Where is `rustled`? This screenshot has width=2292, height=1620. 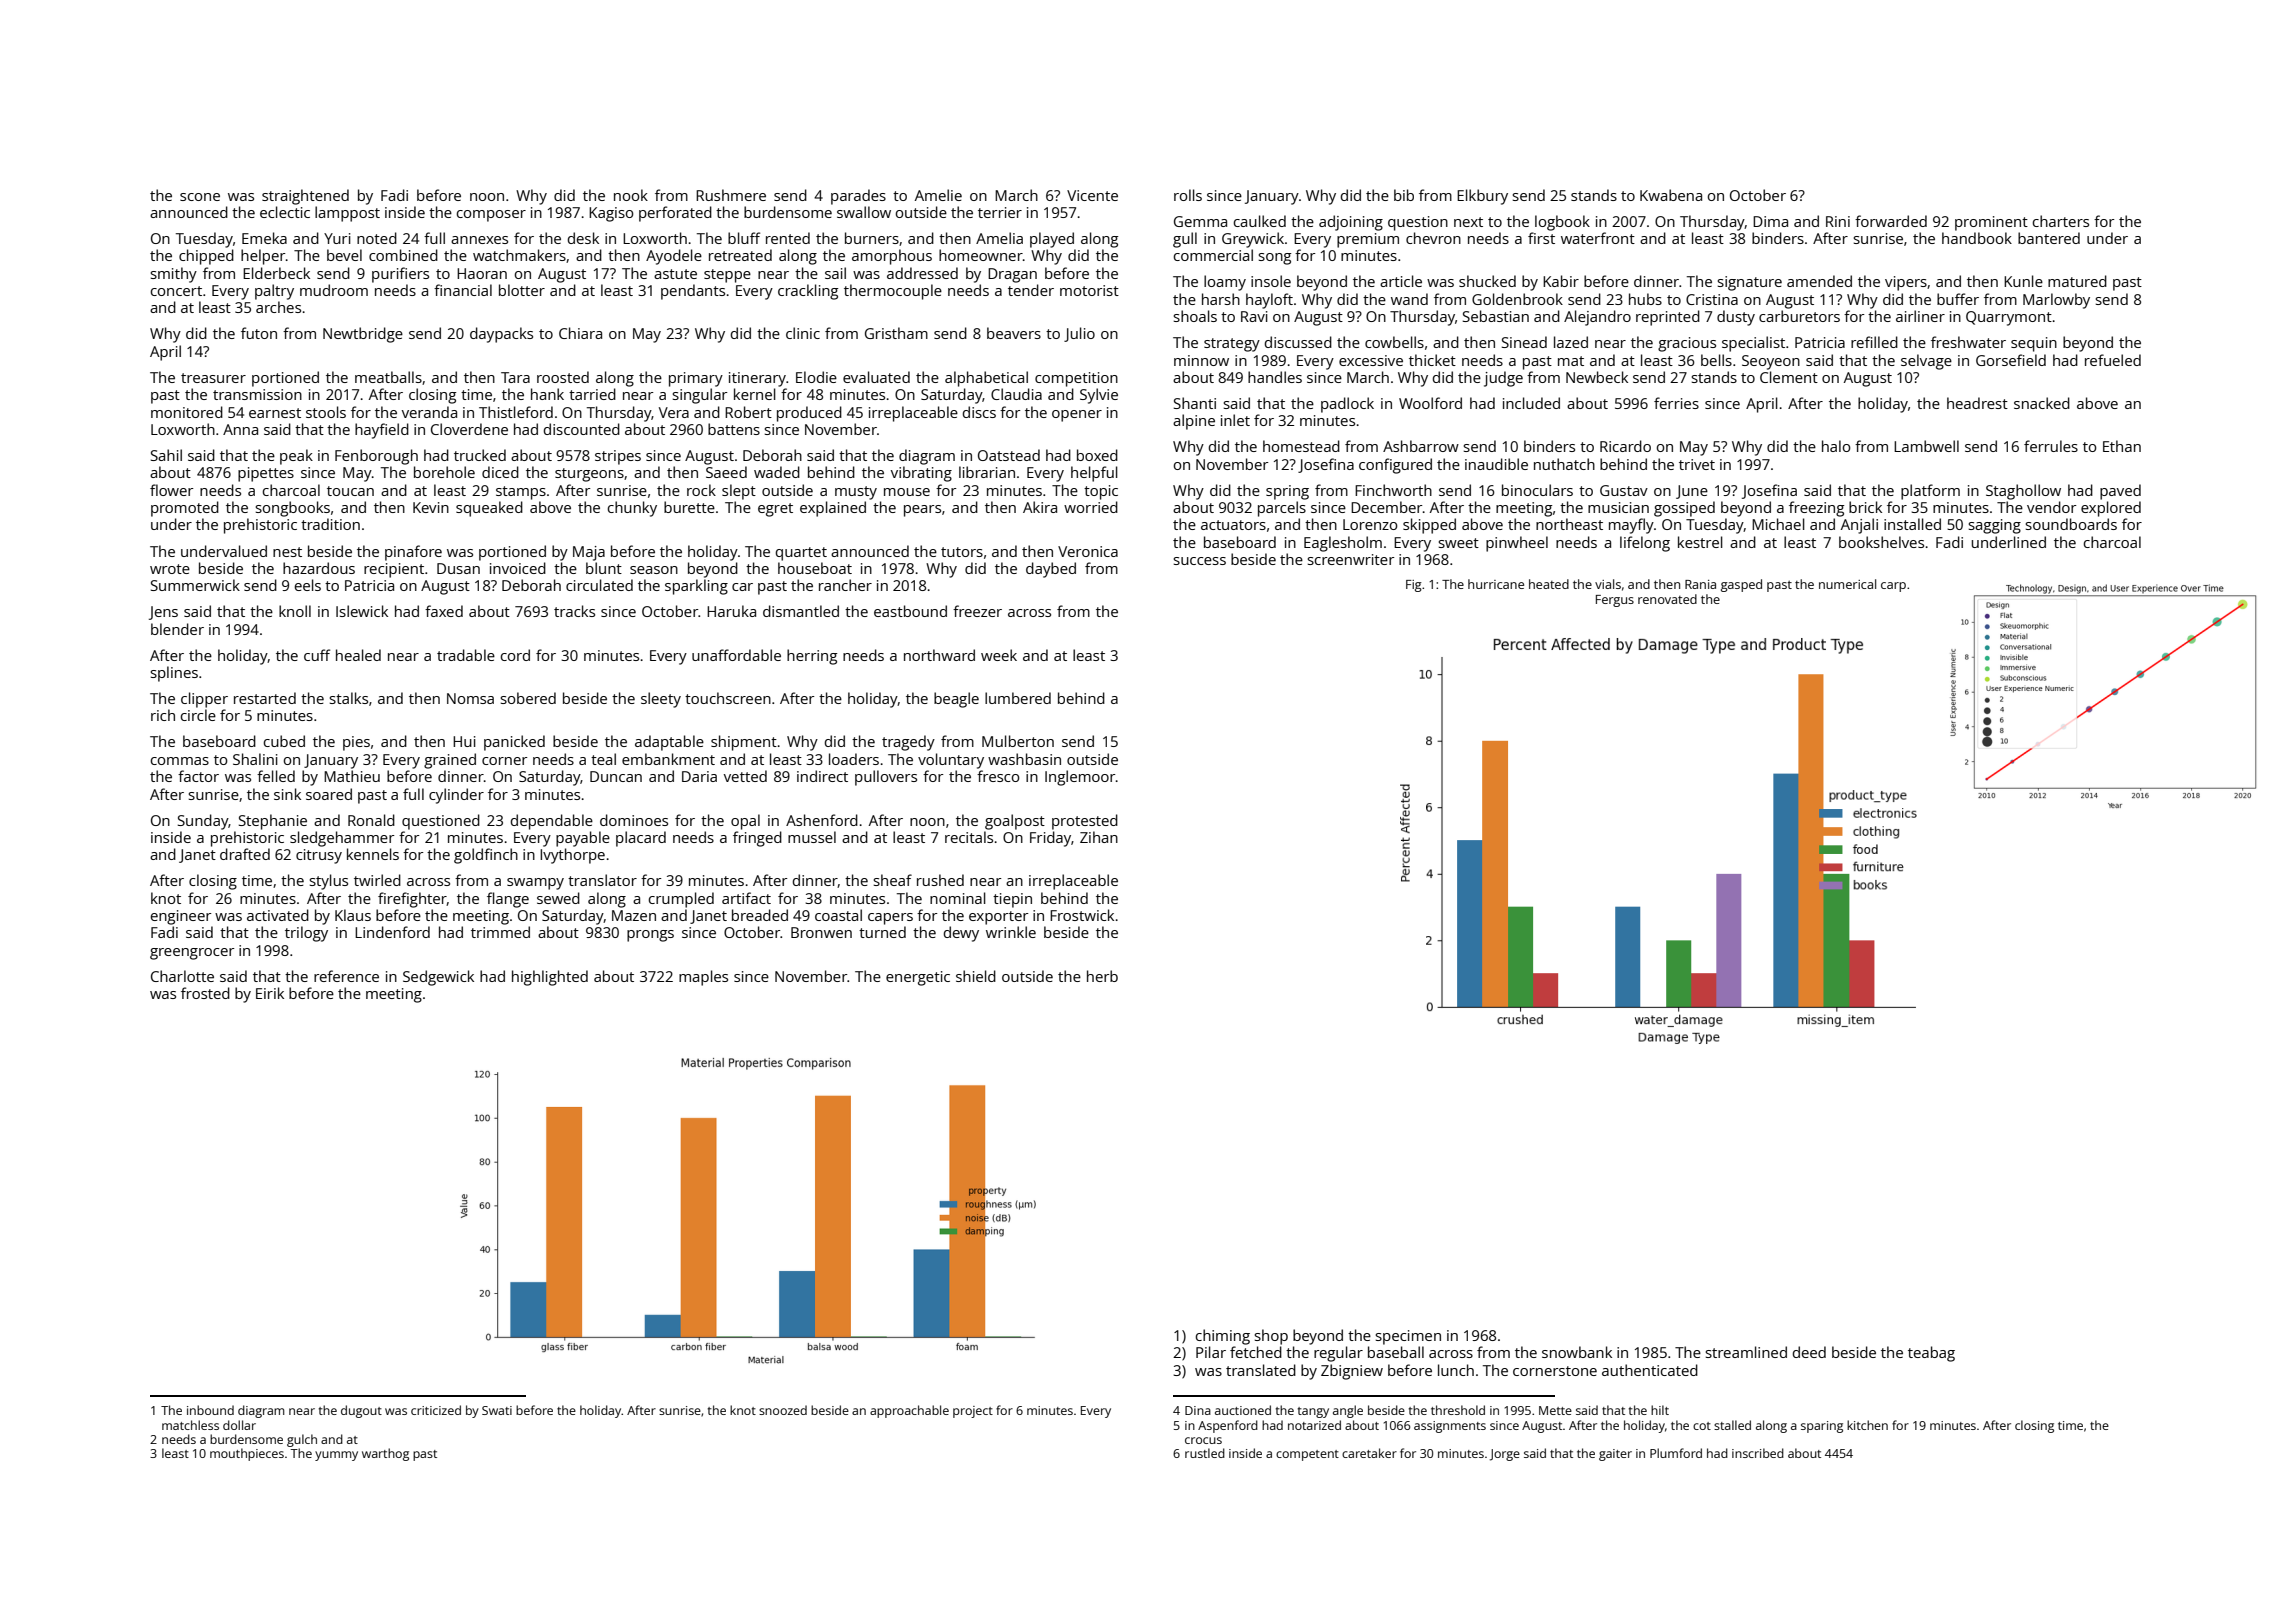
rustled is located at coordinates (1205, 1453).
